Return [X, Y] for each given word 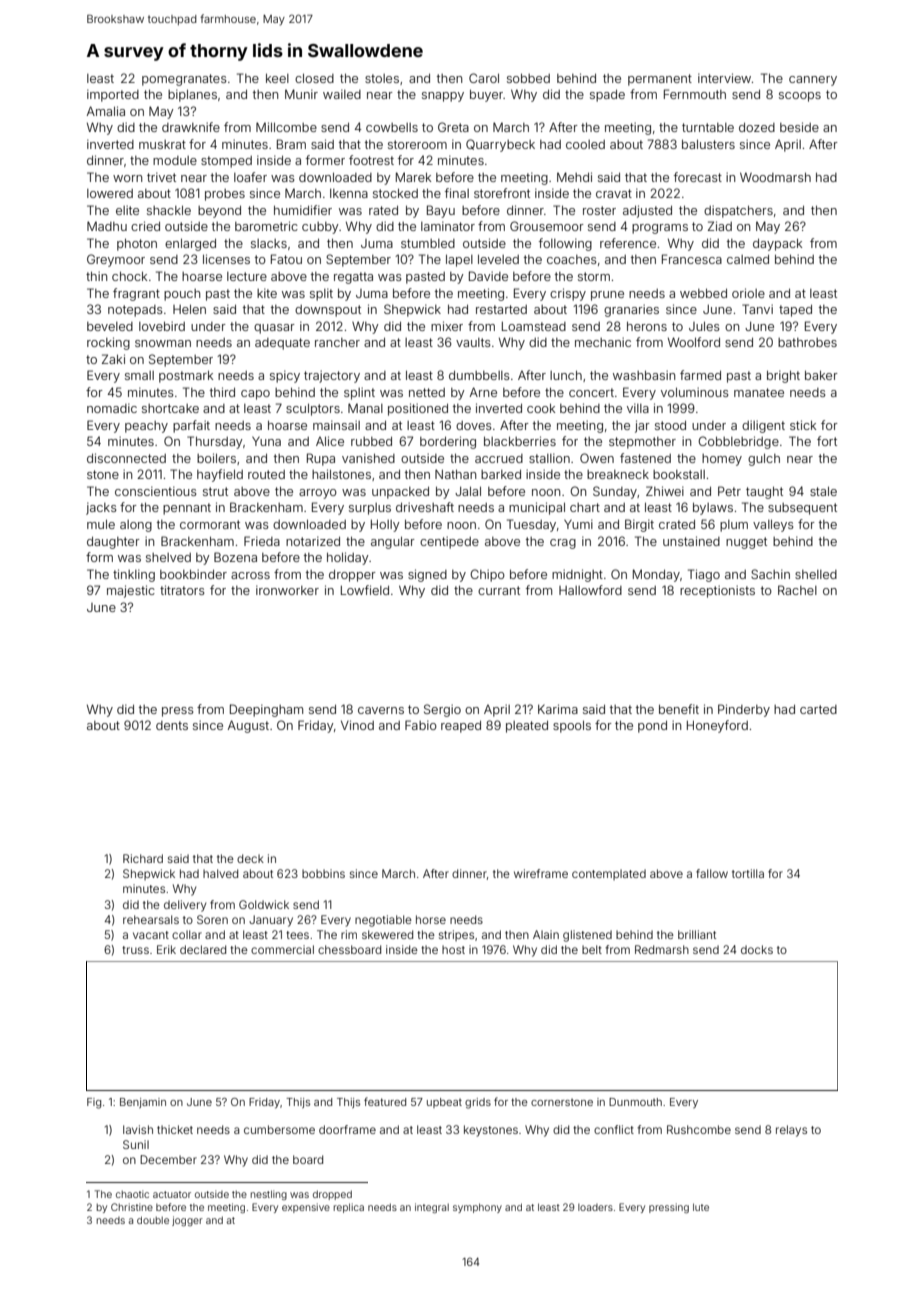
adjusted [647, 211]
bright [783, 376]
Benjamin [143, 1103]
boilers [216, 458]
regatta [353, 278]
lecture [247, 276]
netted [427, 392]
